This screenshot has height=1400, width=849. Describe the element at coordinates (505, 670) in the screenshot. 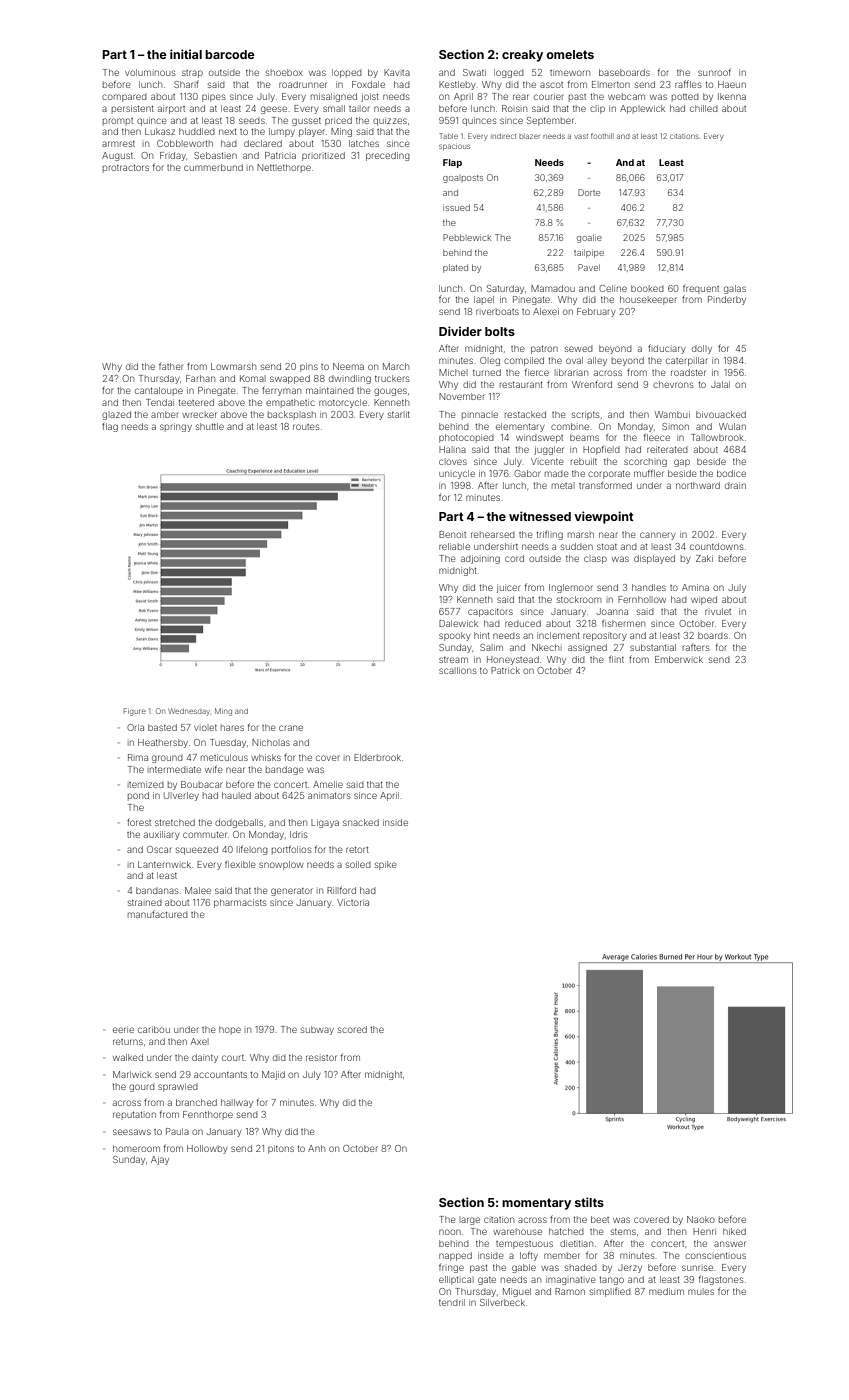

I see `Patrick` at that location.
